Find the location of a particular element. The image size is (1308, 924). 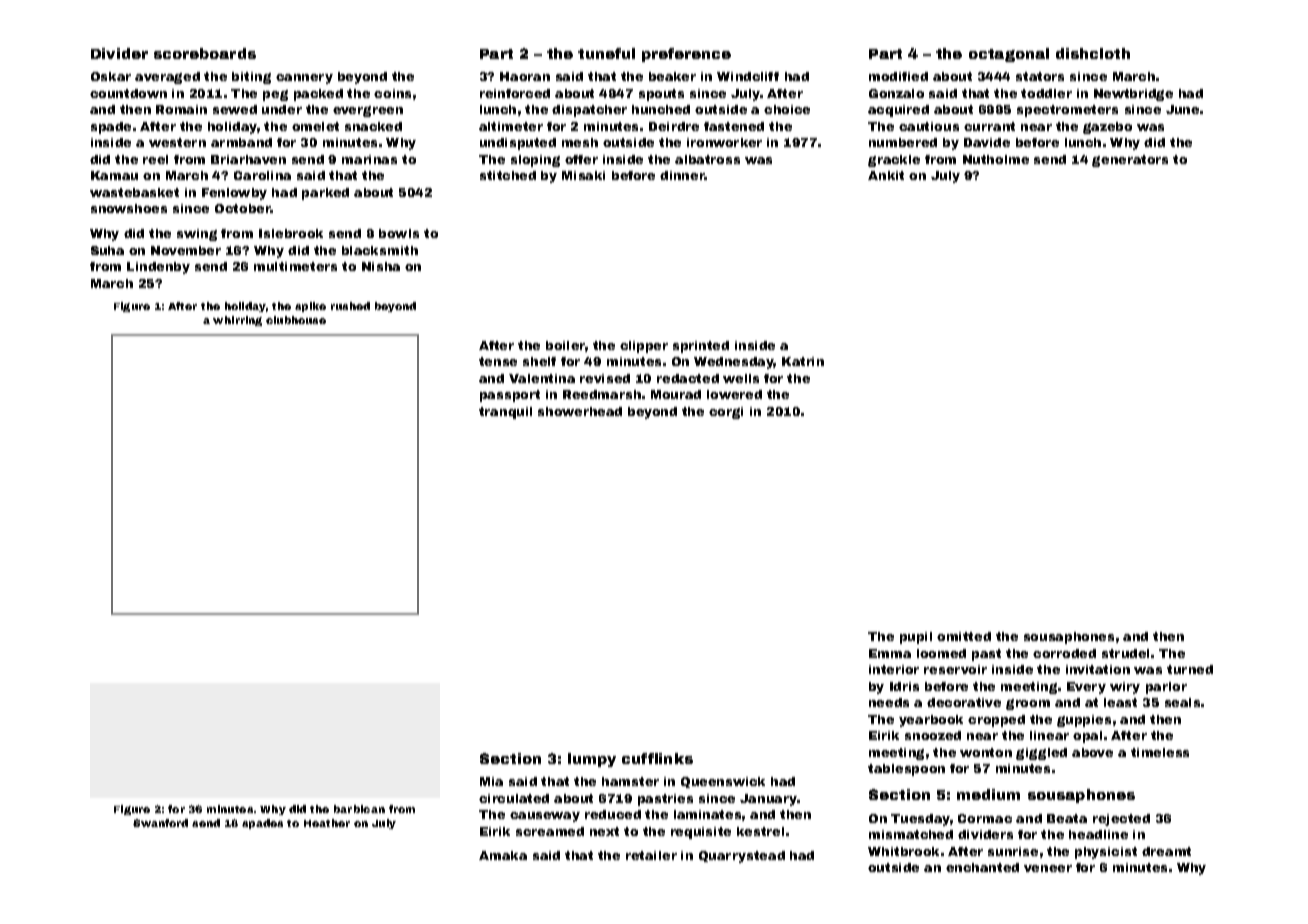

corgi is located at coordinates (726, 413).
